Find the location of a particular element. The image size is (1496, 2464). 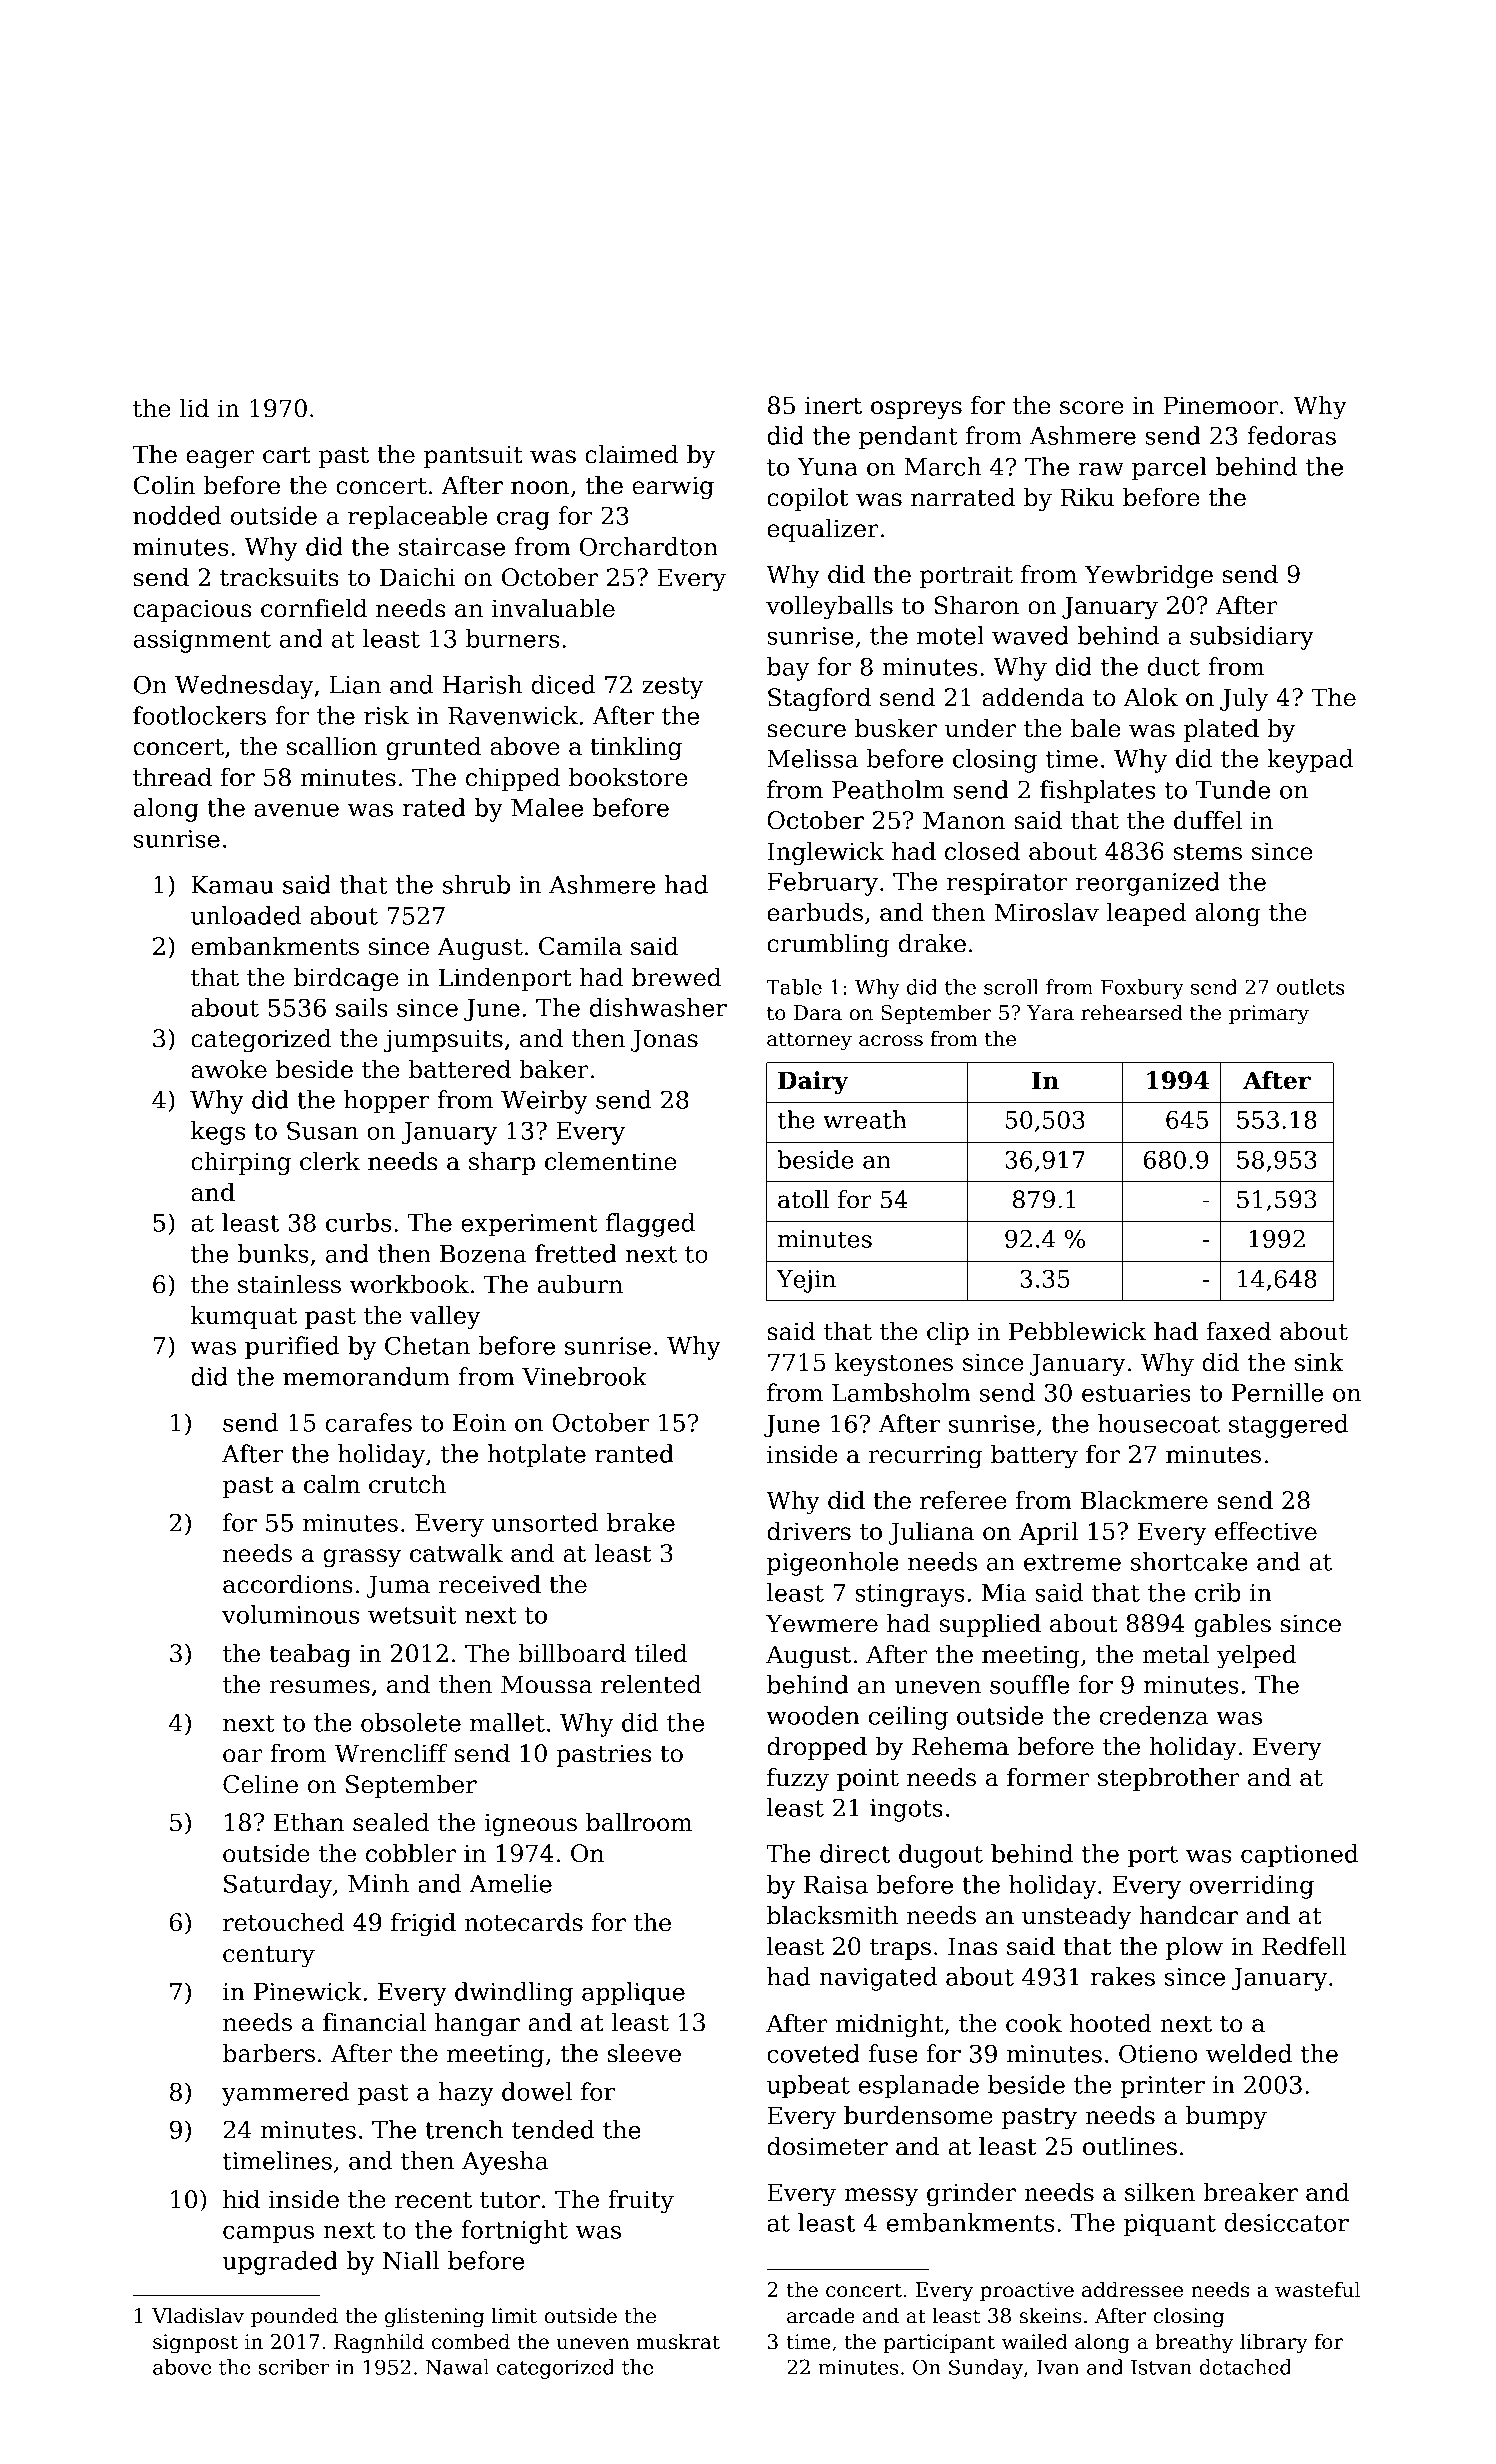

unloaded is located at coordinates (246, 915).
